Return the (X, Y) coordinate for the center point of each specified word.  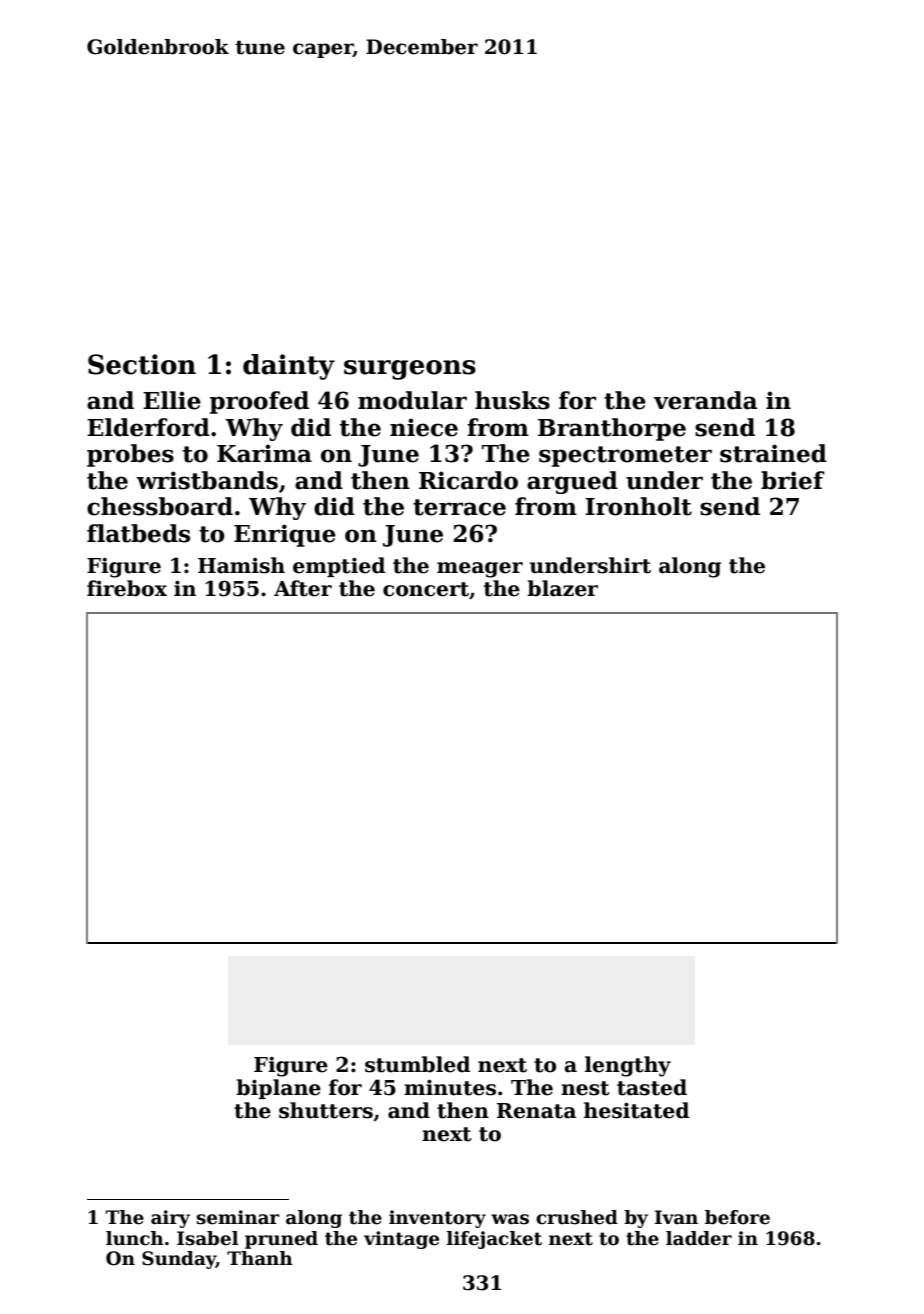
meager (480, 570)
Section (142, 364)
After (303, 588)
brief (793, 480)
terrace (459, 507)
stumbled (417, 1064)
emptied (339, 567)
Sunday (179, 1260)
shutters (326, 1110)
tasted (652, 1087)
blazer (562, 588)
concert (426, 589)
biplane (278, 1089)
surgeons (410, 370)
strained (773, 453)
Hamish (241, 565)
